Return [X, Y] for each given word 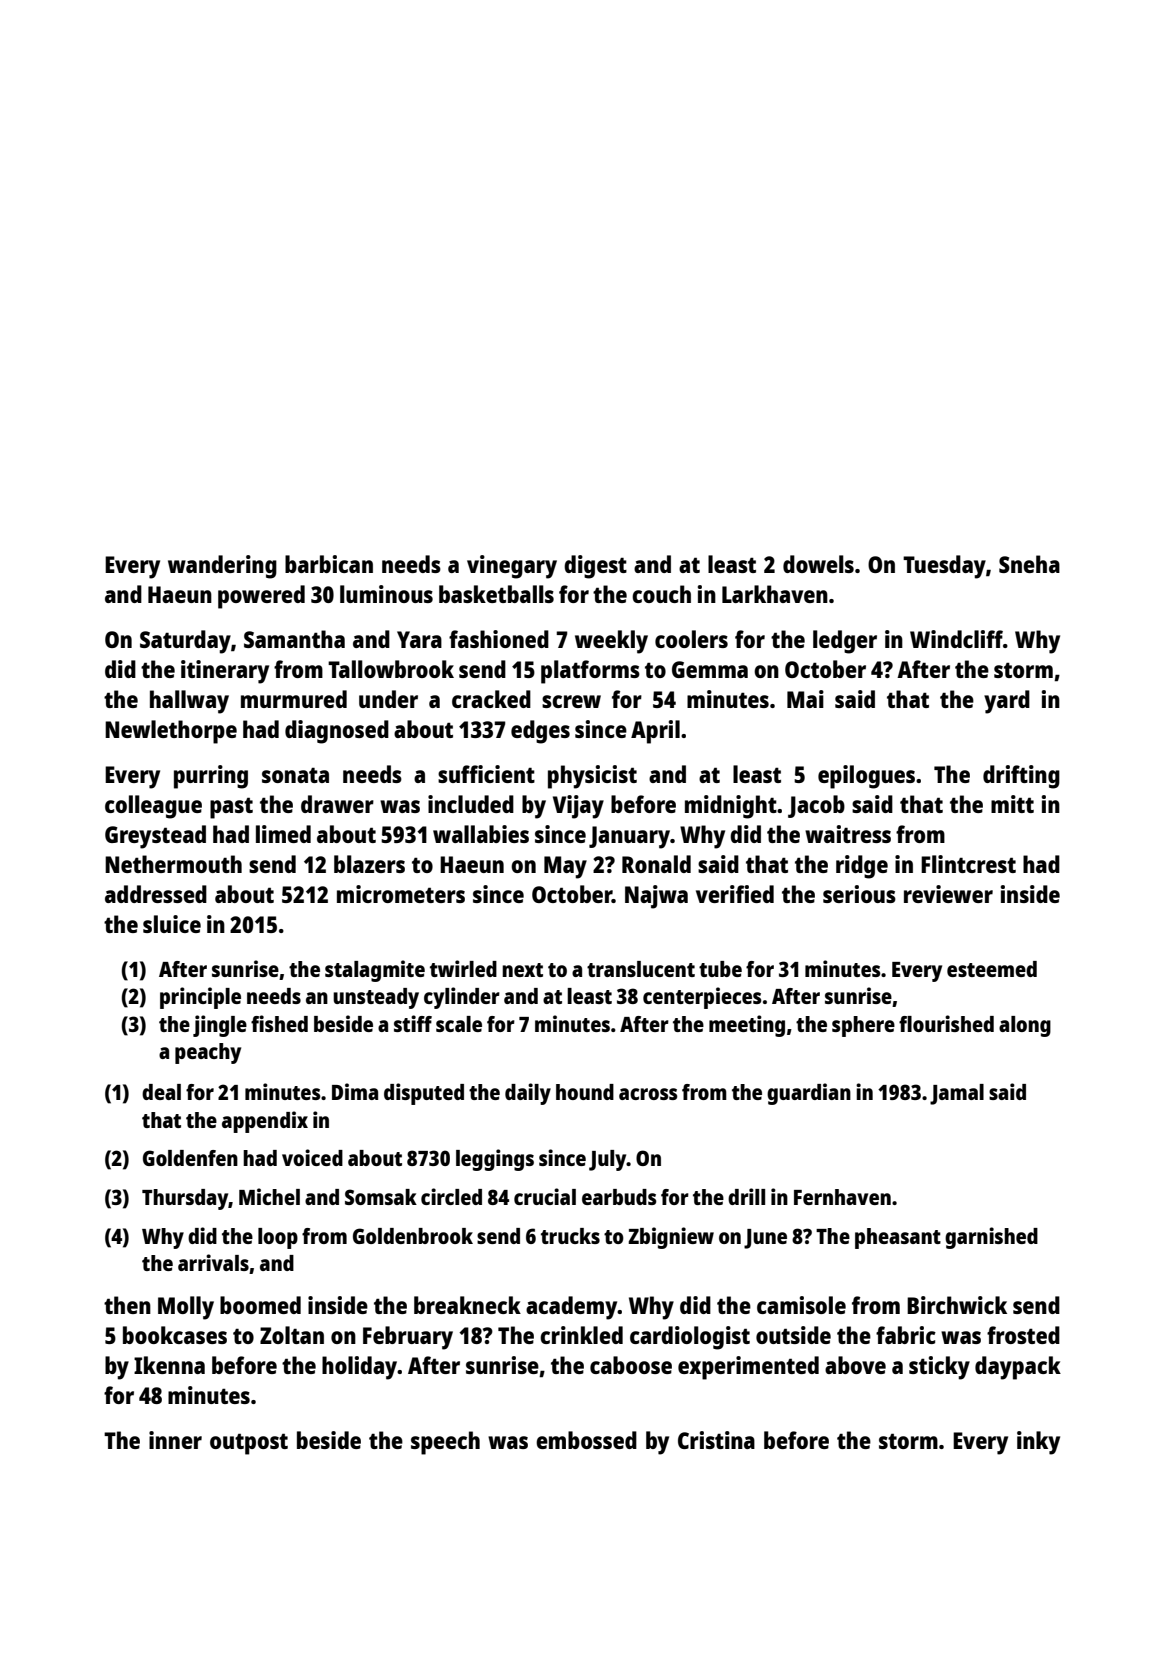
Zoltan [292, 1335]
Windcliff [956, 639]
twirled [463, 968]
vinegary [512, 567]
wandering [222, 567]
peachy [208, 1053]
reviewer [948, 894]
